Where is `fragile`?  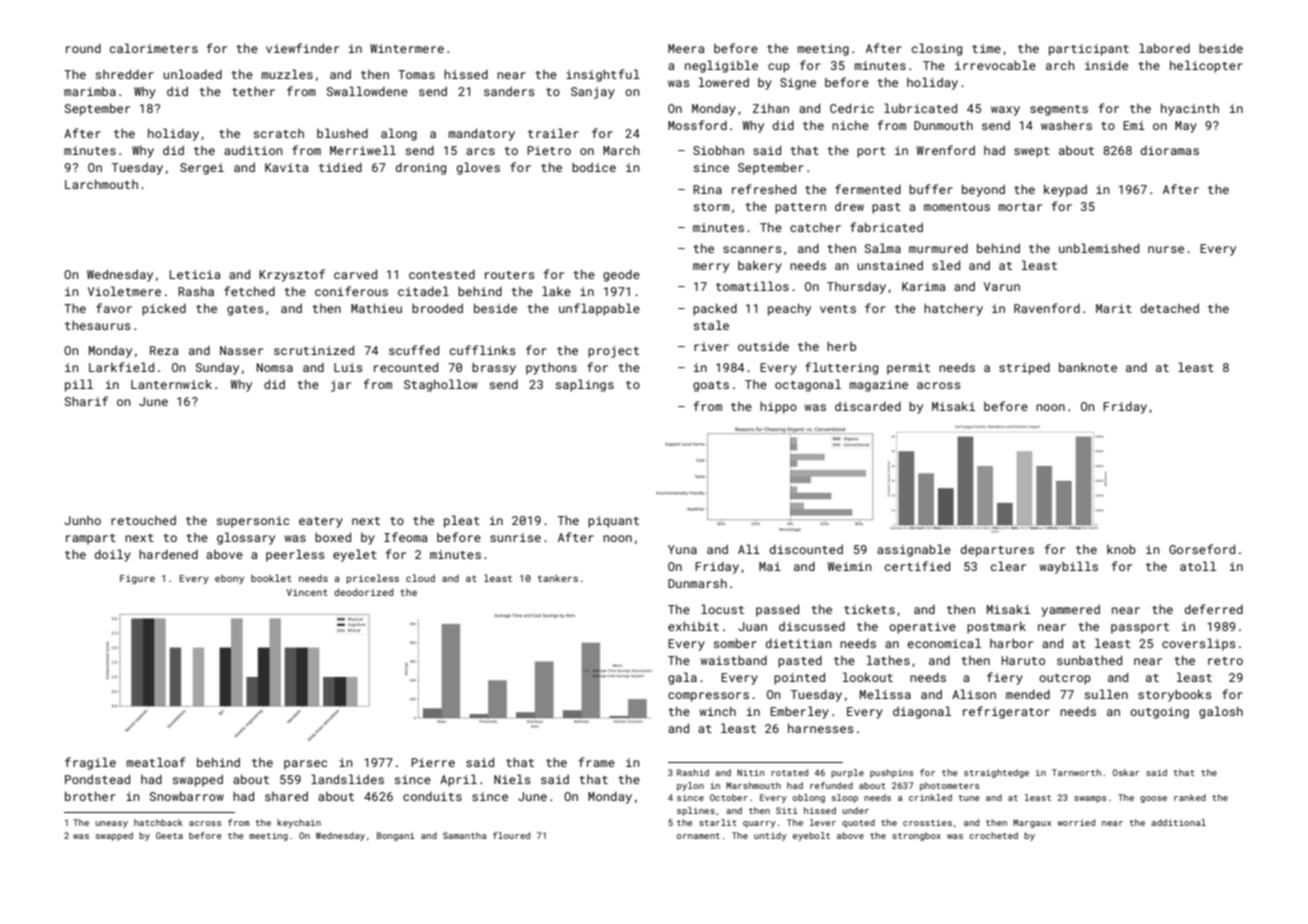
fragile is located at coordinates (90, 763).
